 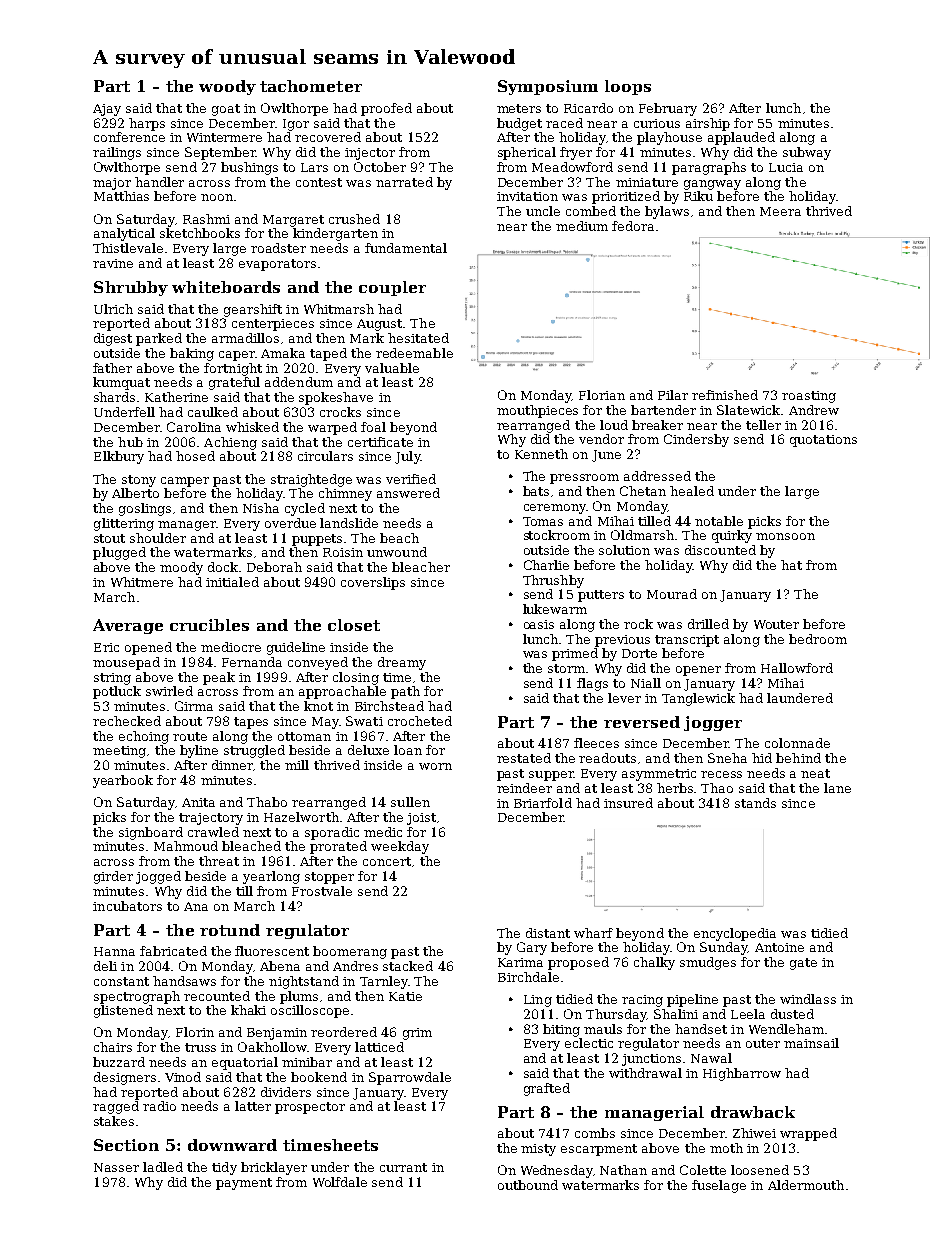 I want to click on conference, so click(x=129, y=137).
